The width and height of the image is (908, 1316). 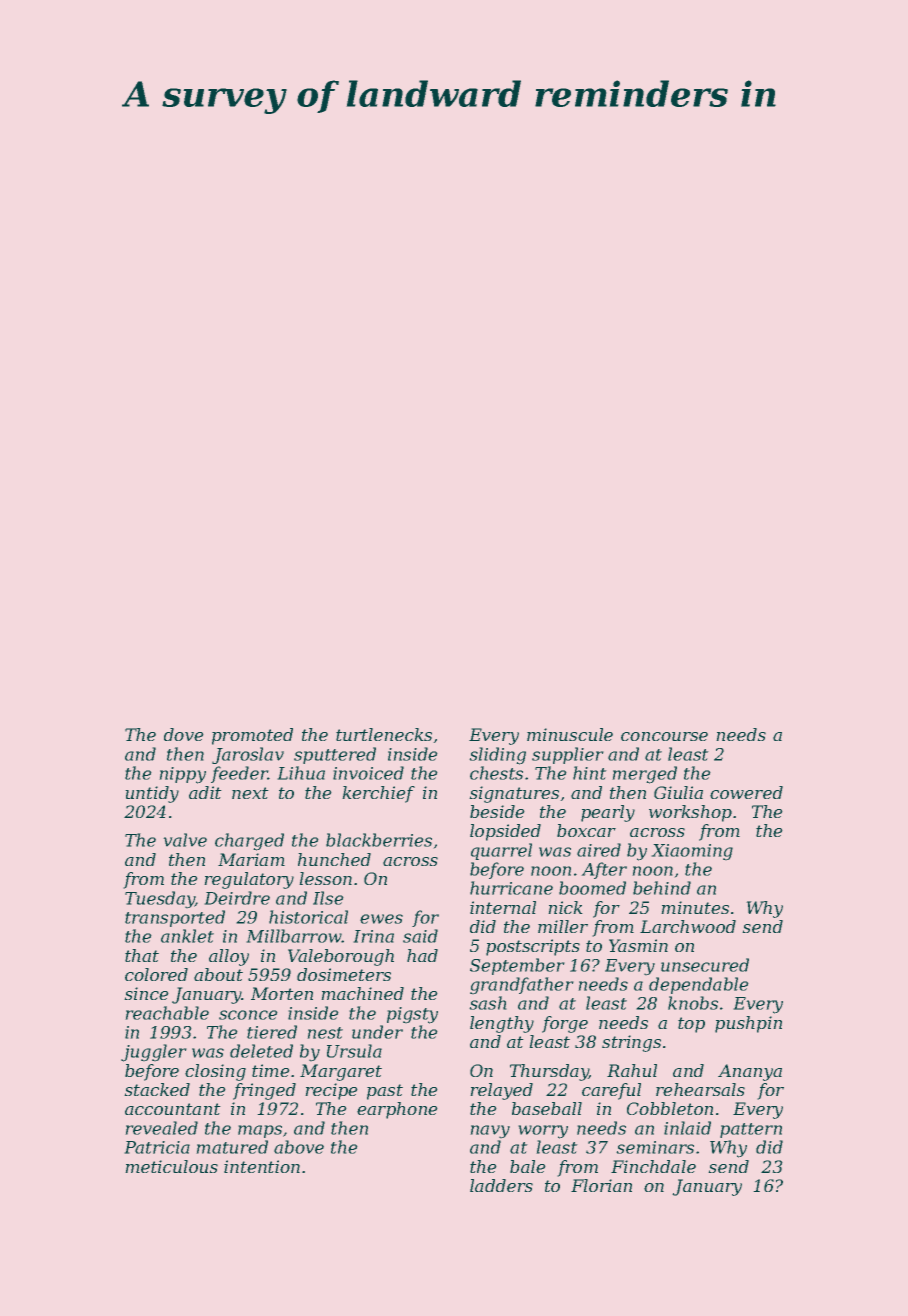 I want to click on valve, so click(x=185, y=840).
